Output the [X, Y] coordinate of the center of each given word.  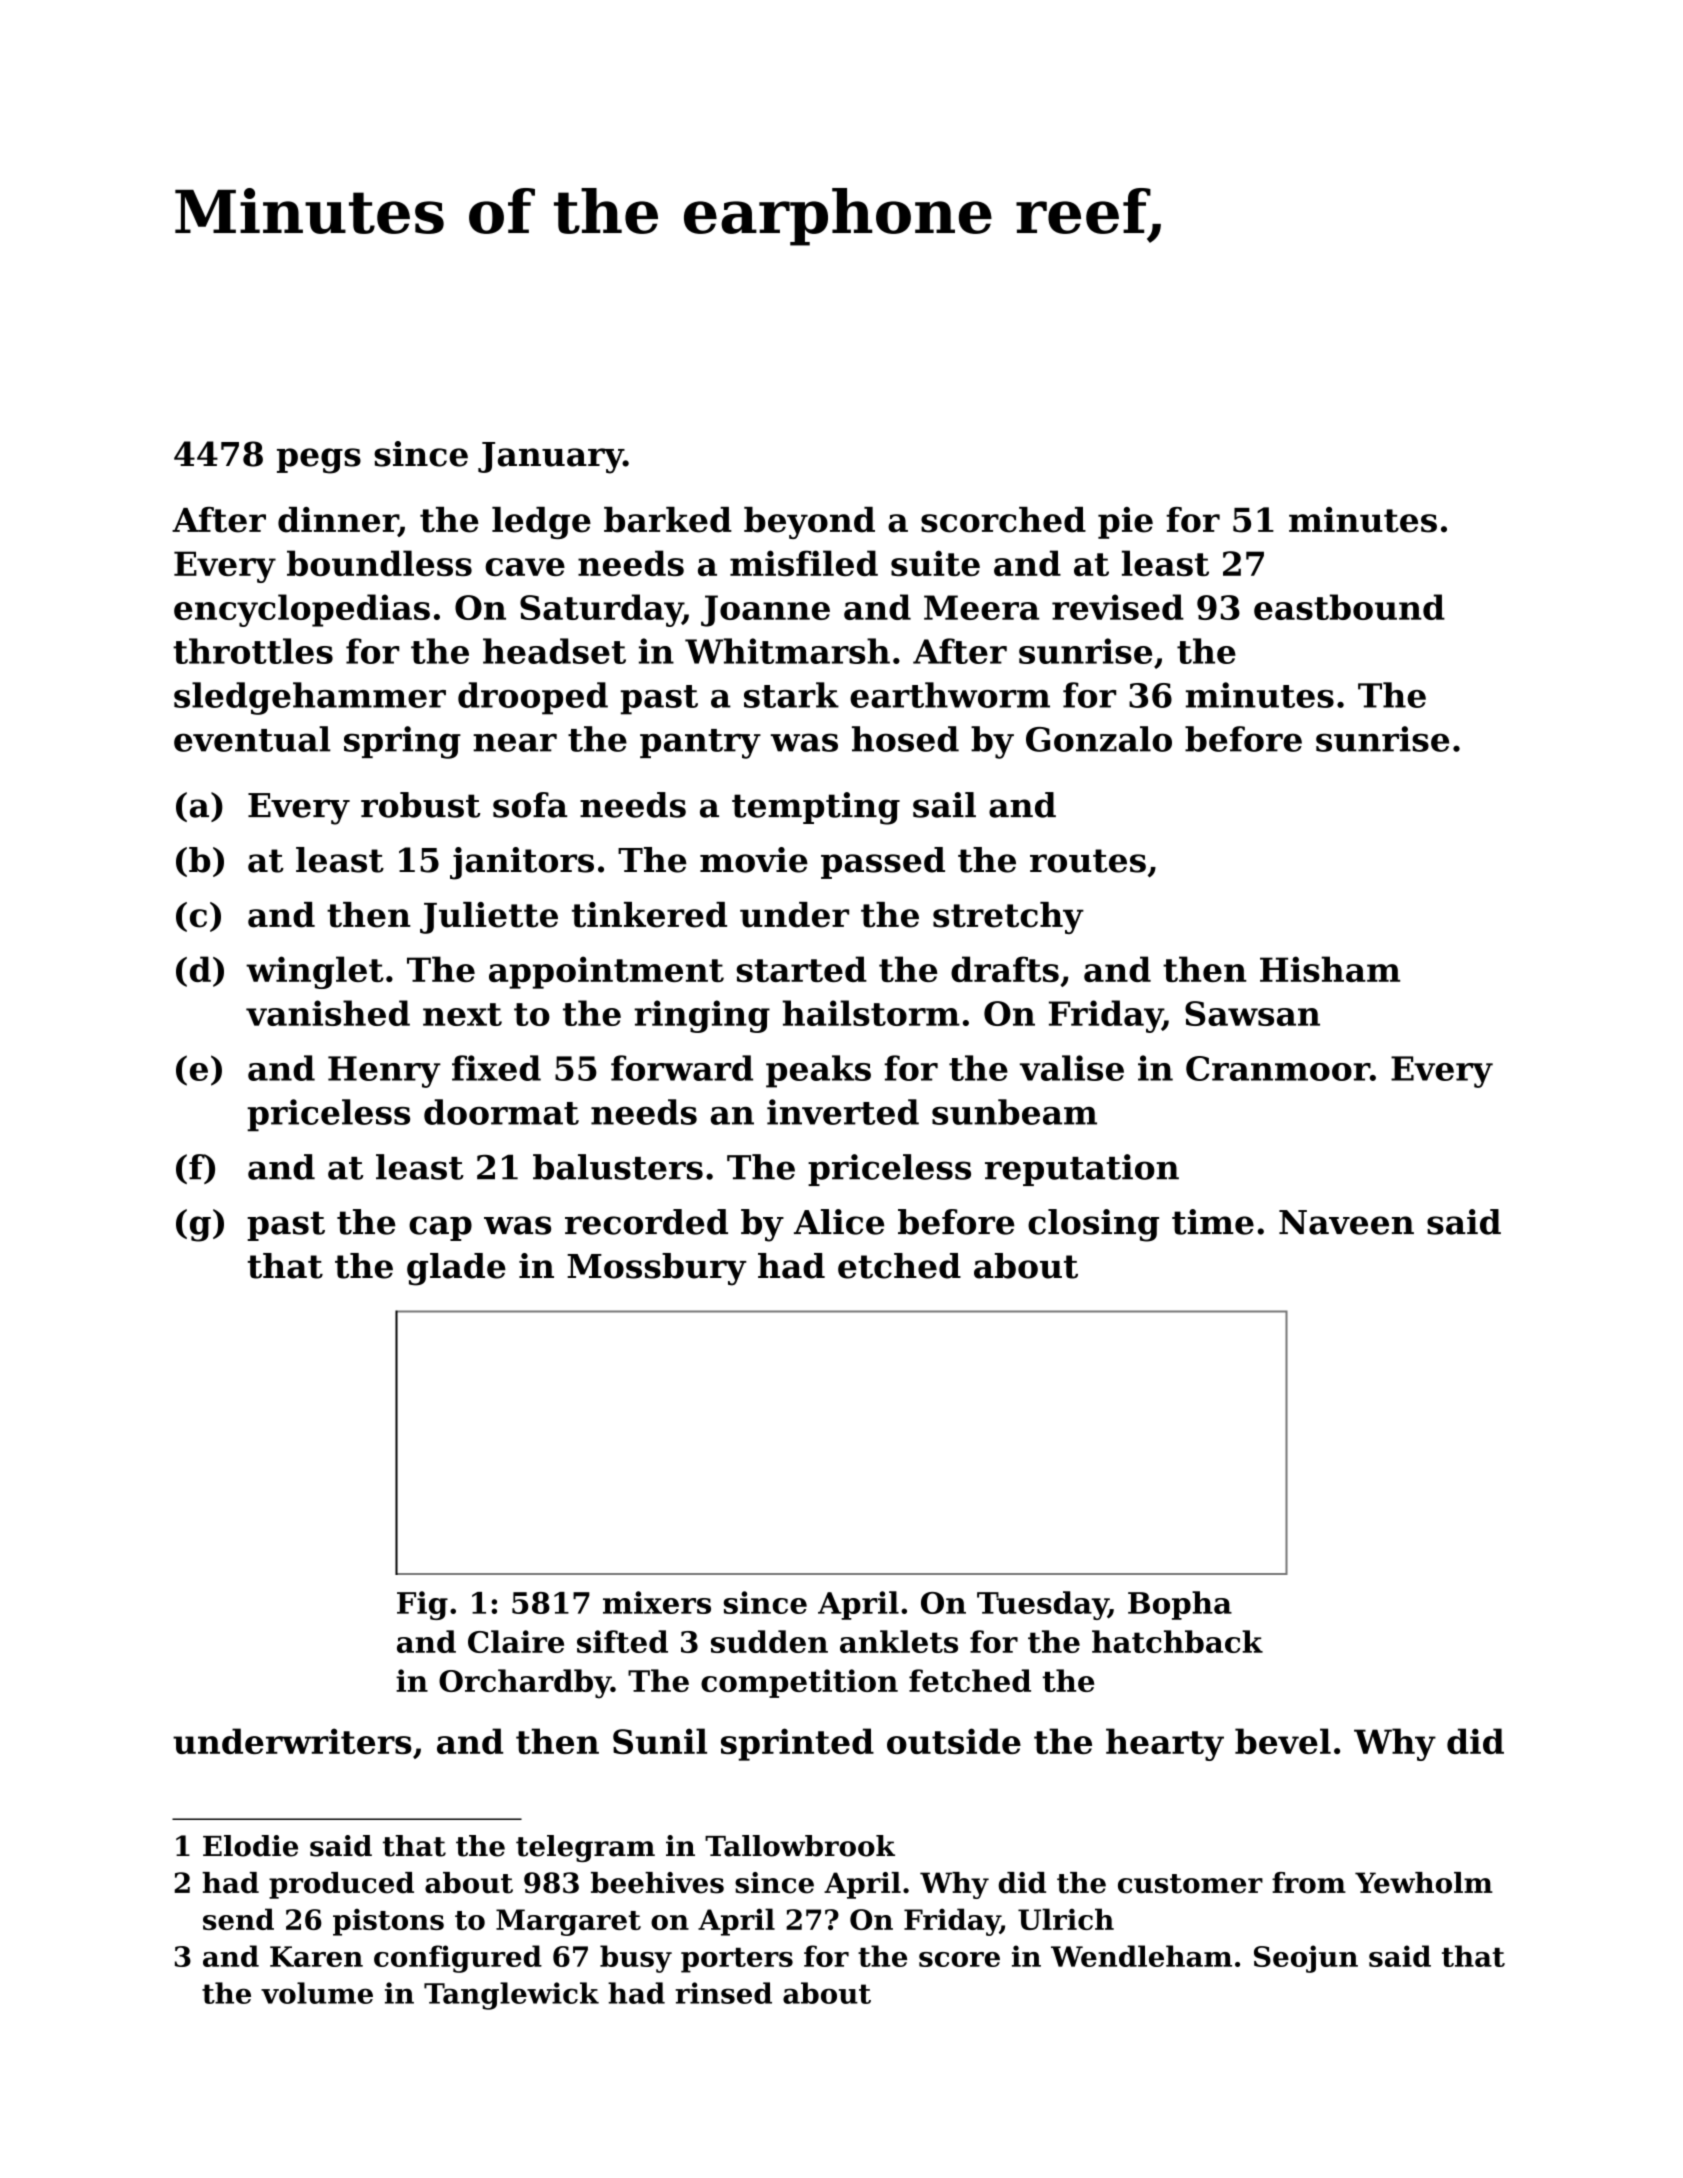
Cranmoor [1278, 1068]
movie [754, 860]
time [1213, 1222]
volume [317, 1993]
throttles [253, 651]
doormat [501, 1112]
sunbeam [1014, 1112]
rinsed [723, 1993]
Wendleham [1141, 1956]
